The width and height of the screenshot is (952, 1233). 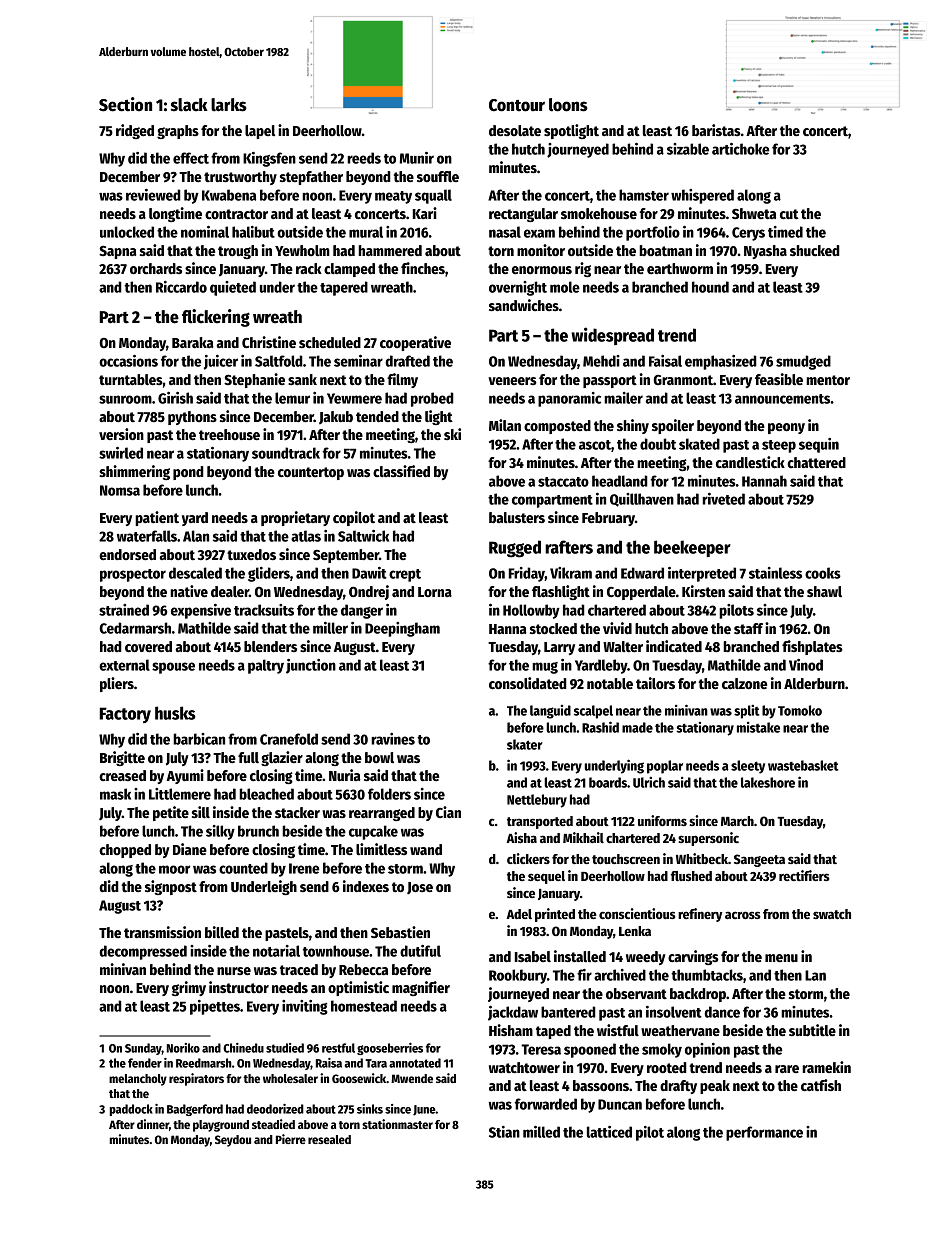 What do you see at coordinates (710, 287) in the screenshot?
I see `hound` at bounding box center [710, 287].
